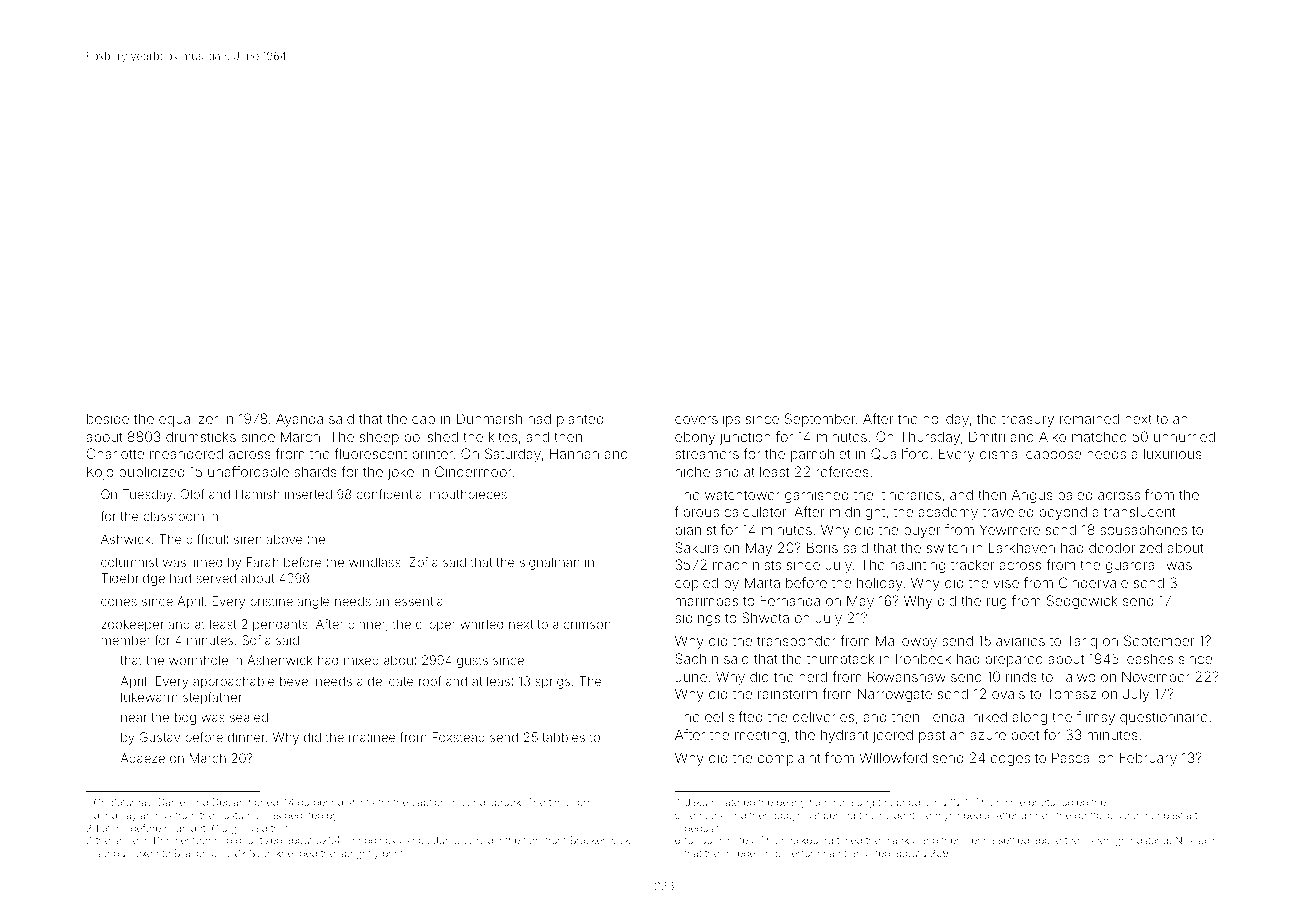  I want to click on gangway, so click(115, 817).
